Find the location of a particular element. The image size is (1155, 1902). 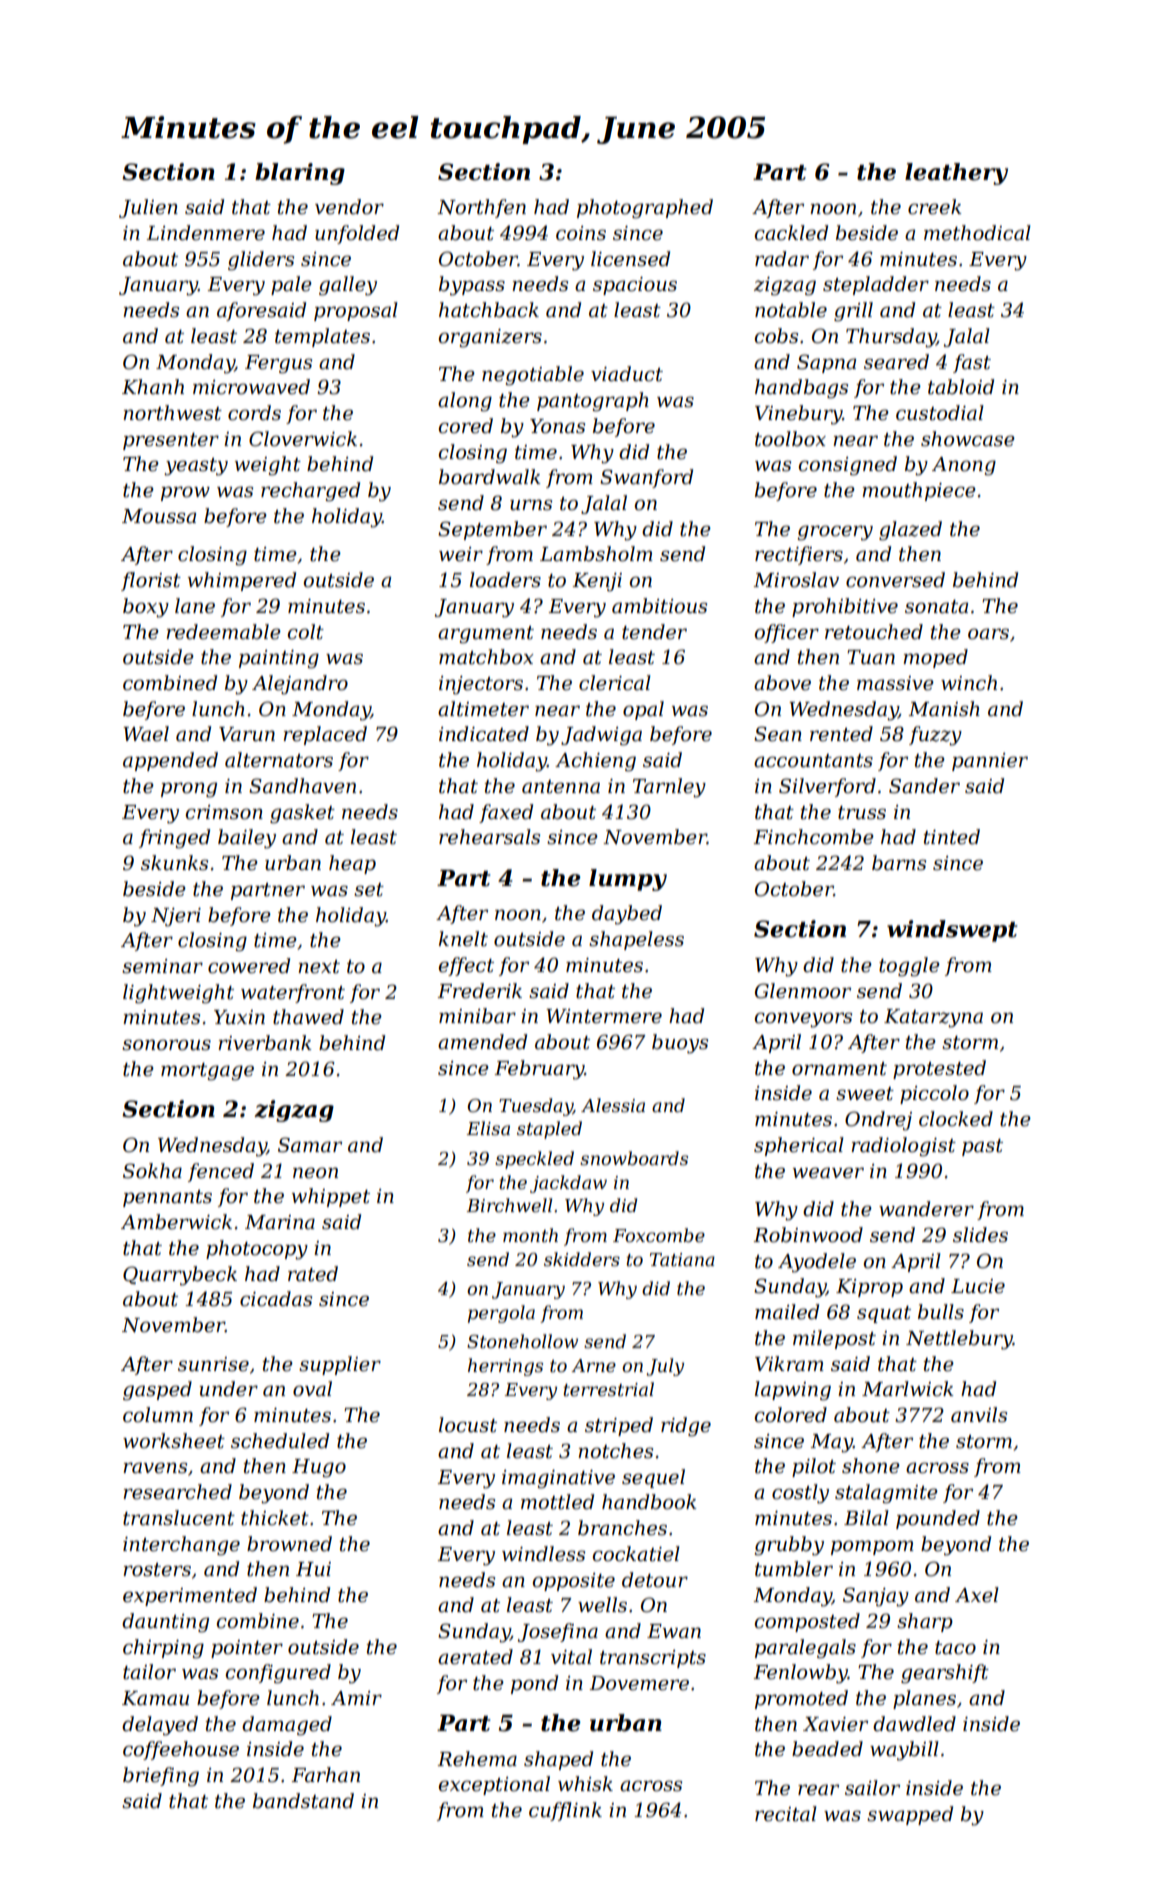

Julien is located at coordinates (148, 208).
